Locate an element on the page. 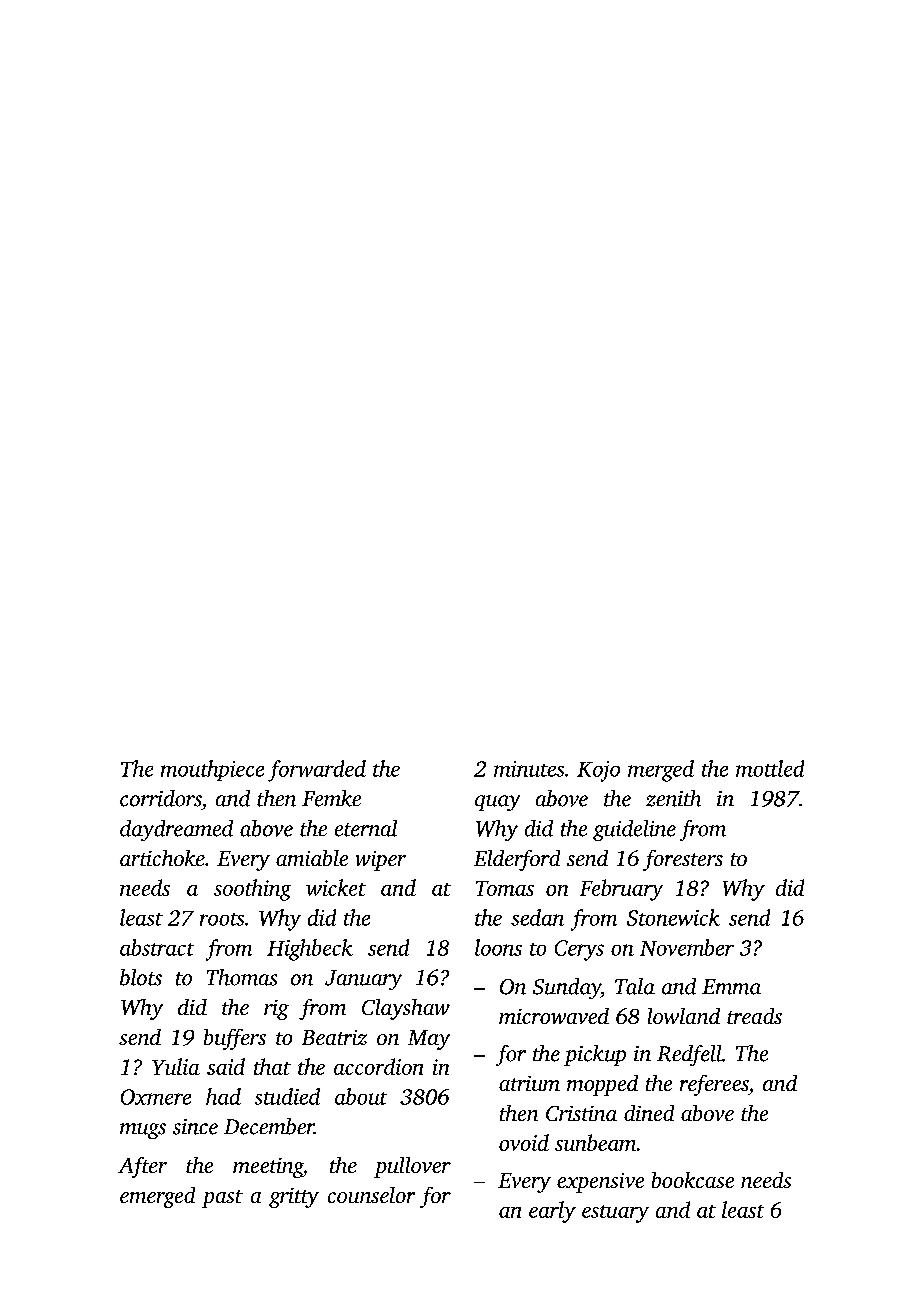 The height and width of the document is (1314, 924). expensive is located at coordinates (600, 1183).
